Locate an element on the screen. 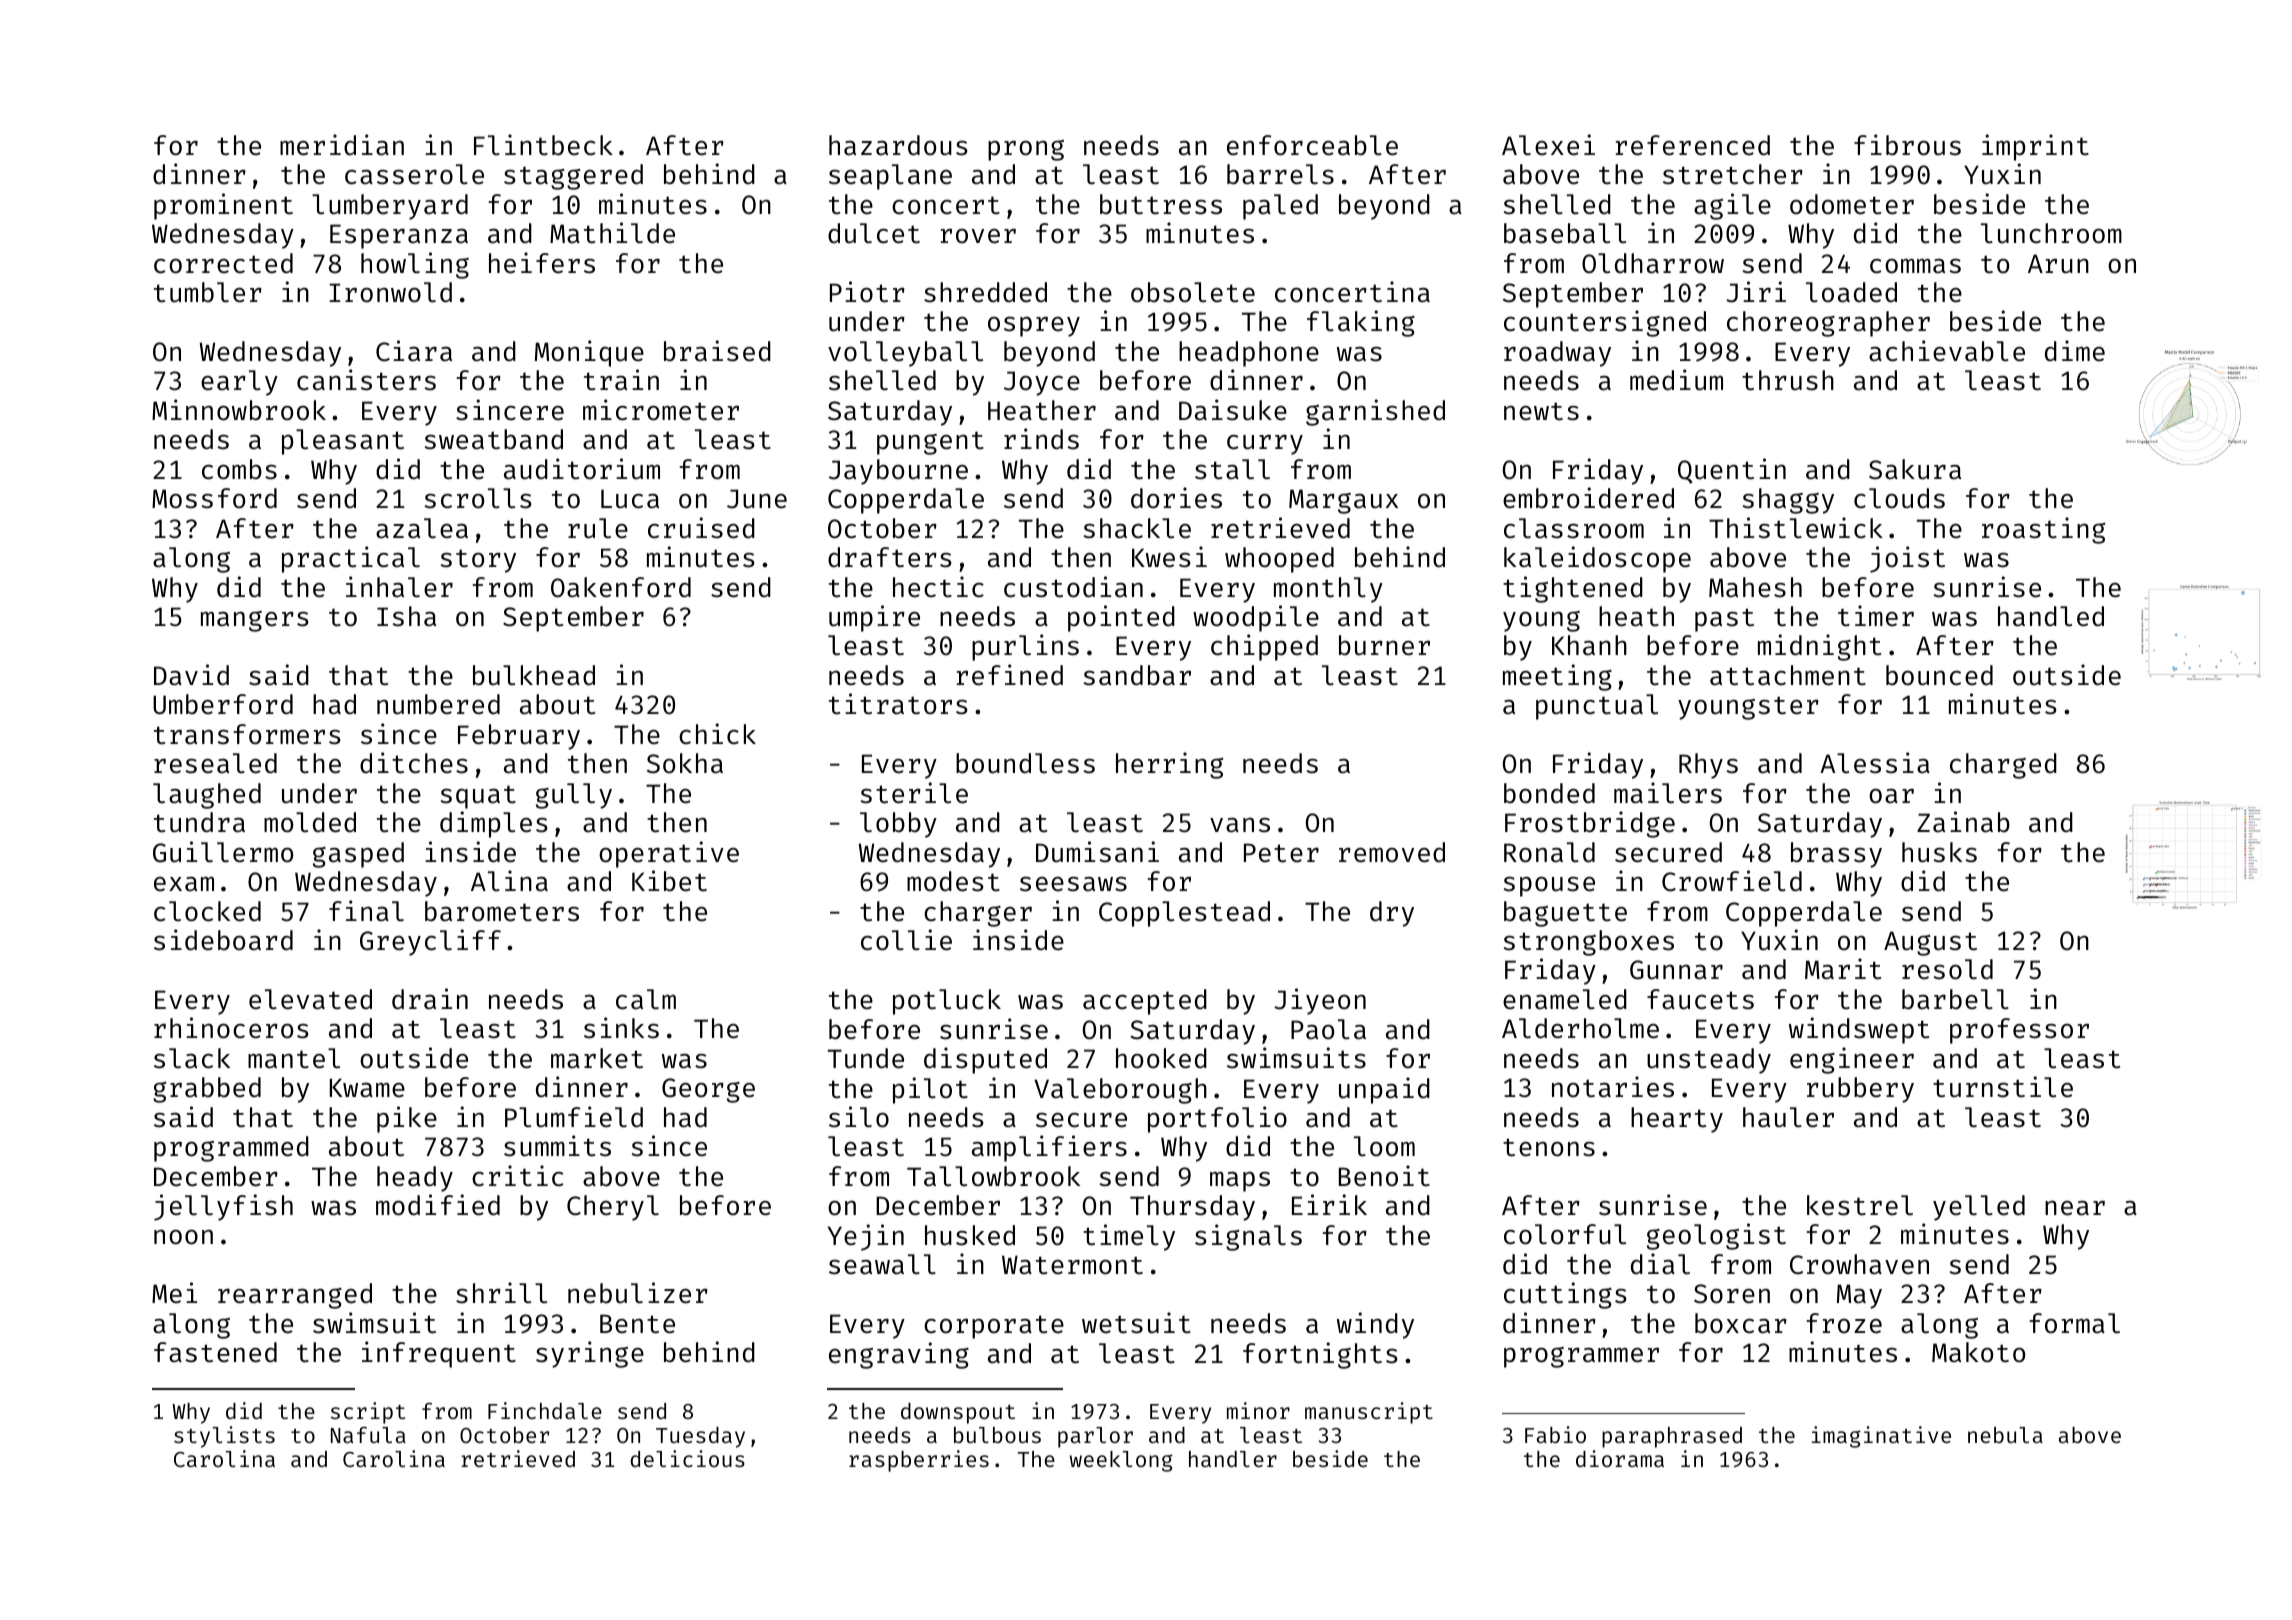 The height and width of the screenshot is (1620, 2292). countersigned is located at coordinates (1605, 323).
